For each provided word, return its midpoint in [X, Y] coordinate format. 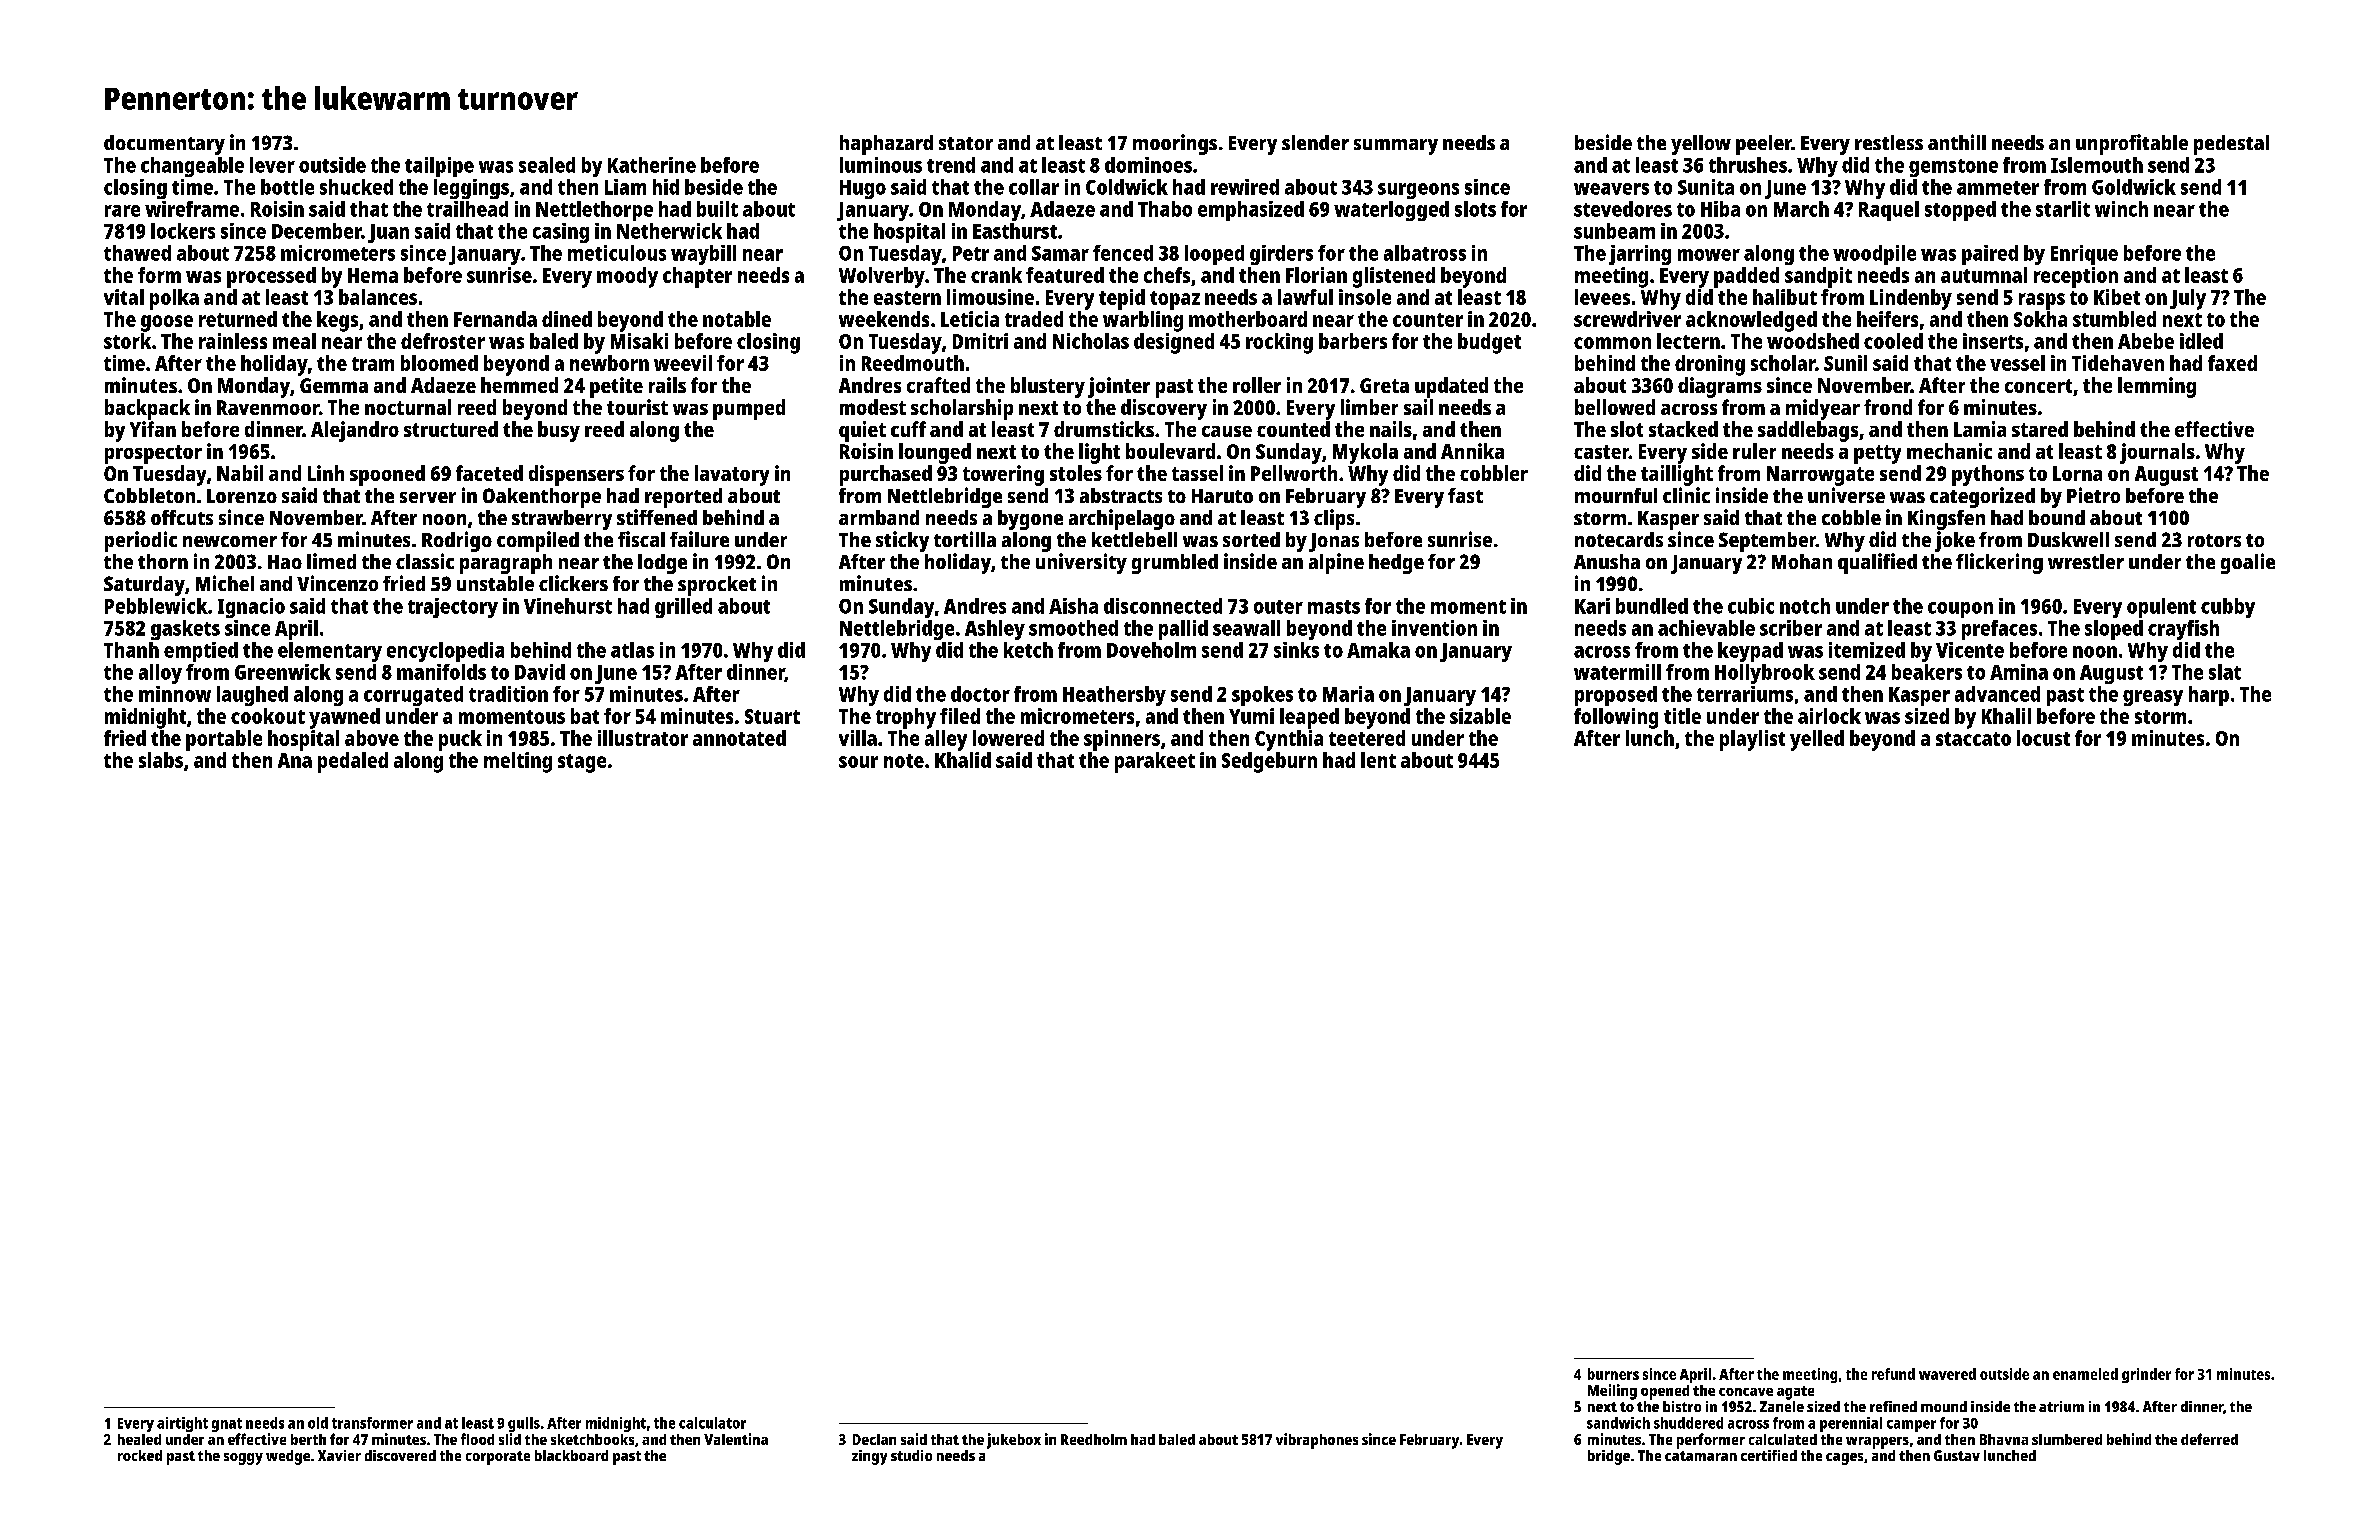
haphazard [886, 145]
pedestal [2231, 145]
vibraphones [1317, 1441]
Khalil [2006, 716]
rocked [140, 1455]
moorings [1175, 144]
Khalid [963, 760]
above [372, 738]
